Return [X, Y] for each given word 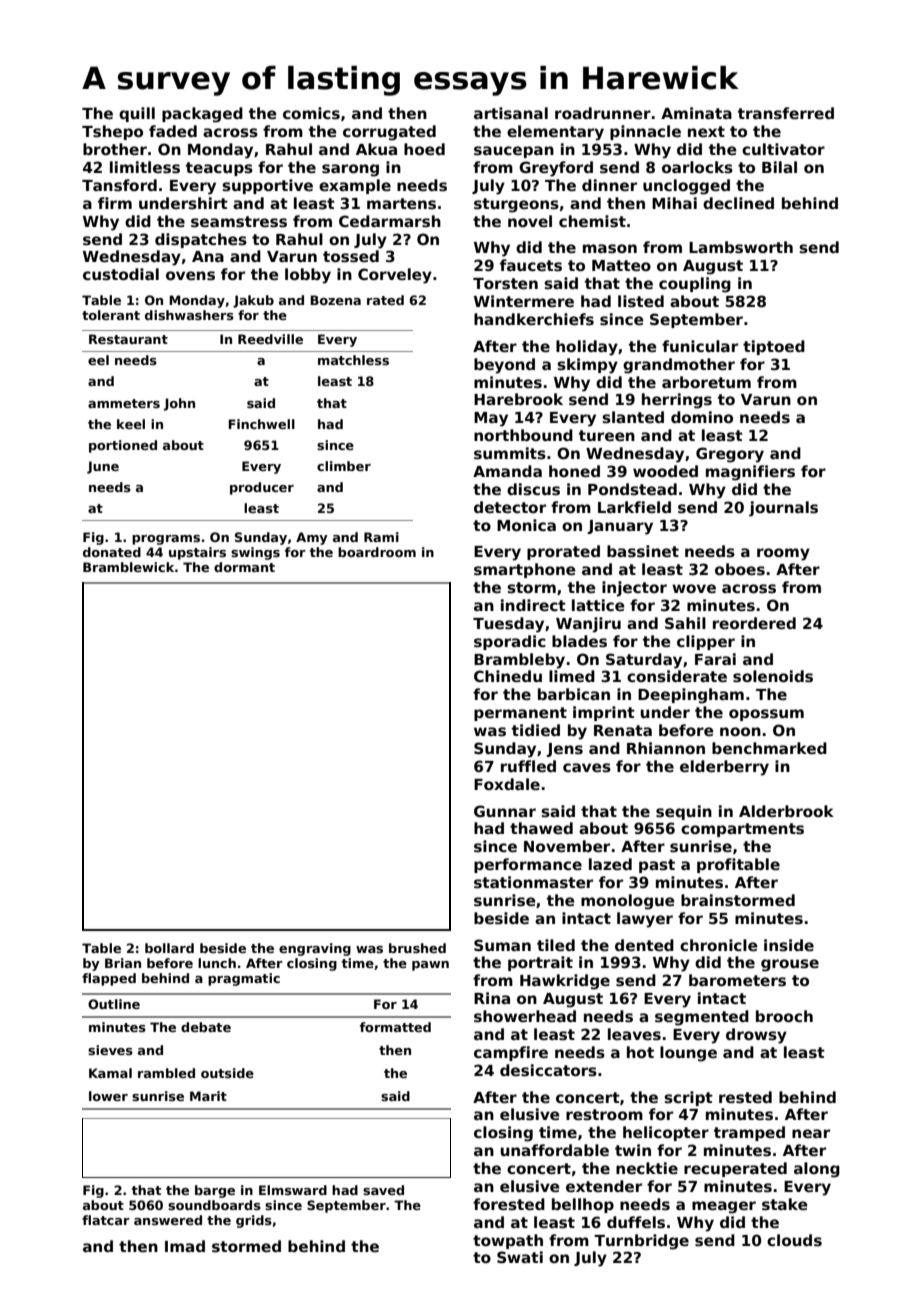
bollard [169, 948]
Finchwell [261, 424]
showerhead [525, 1016]
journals [783, 509]
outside [227, 1073]
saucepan [514, 152]
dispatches [201, 240]
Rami [381, 537]
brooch [784, 1016]
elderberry [724, 768]
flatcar [106, 1220]
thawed [541, 828]
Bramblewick [128, 567]
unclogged [686, 187]
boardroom [377, 552]
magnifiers [750, 473]
